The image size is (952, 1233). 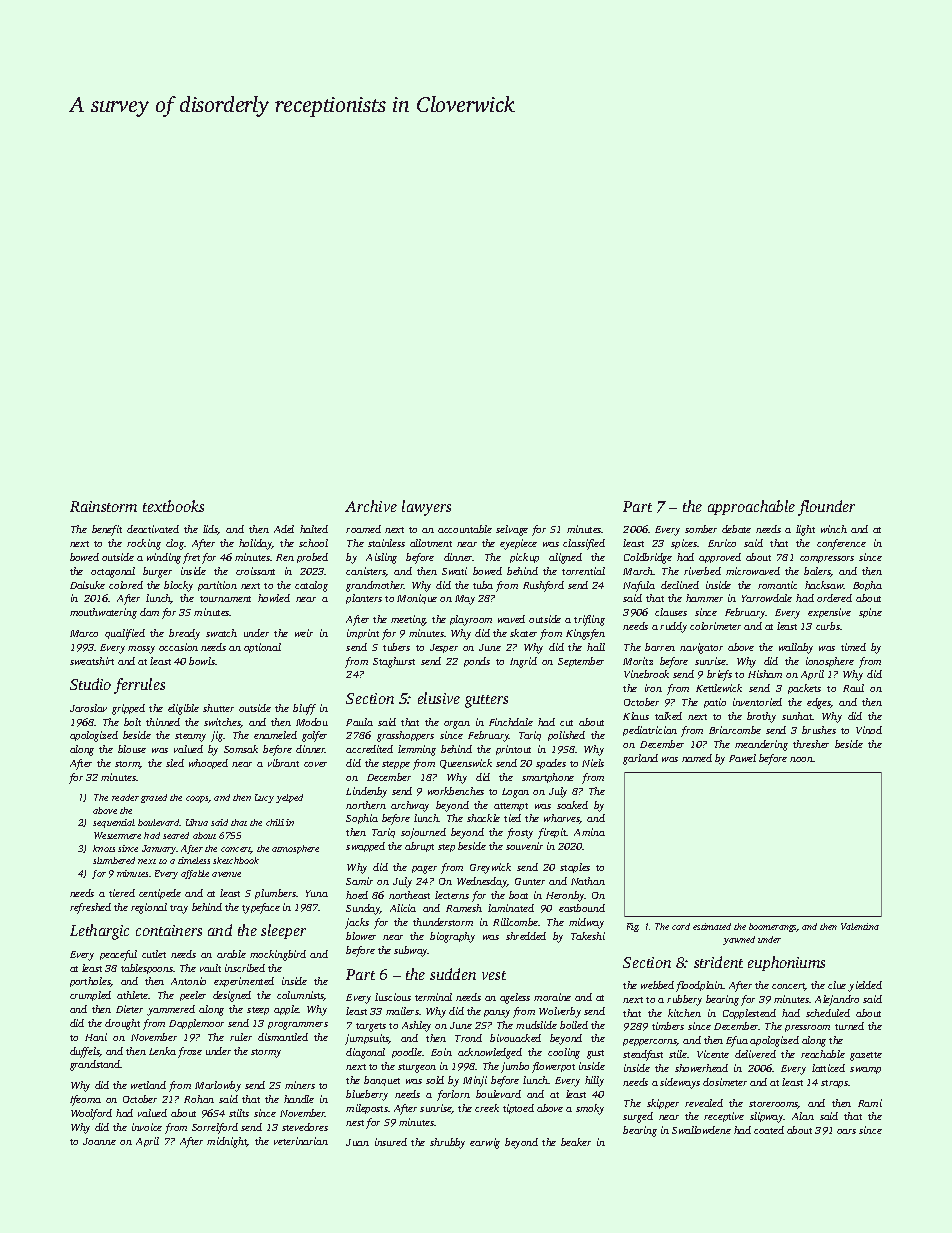 What do you see at coordinates (701, 529) in the page?
I see `somber` at bounding box center [701, 529].
